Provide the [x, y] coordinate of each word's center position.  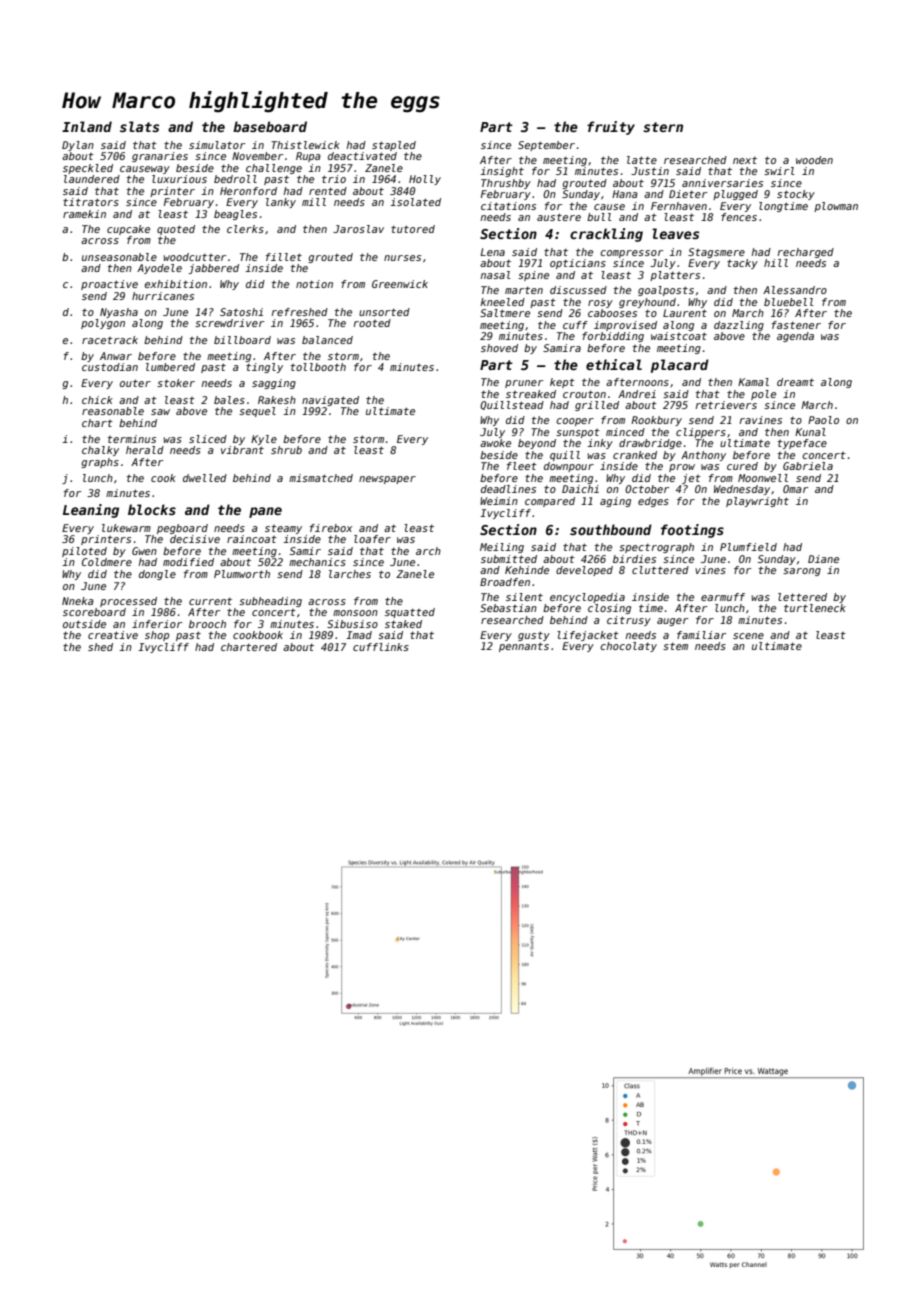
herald [145, 450]
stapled [394, 146]
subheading [270, 602]
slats [139, 126]
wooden [814, 160]
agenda [795, 337]
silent [524, 597]
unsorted [384, 312]
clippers [701, 433]
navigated [330, 401]
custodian [110, 367]
